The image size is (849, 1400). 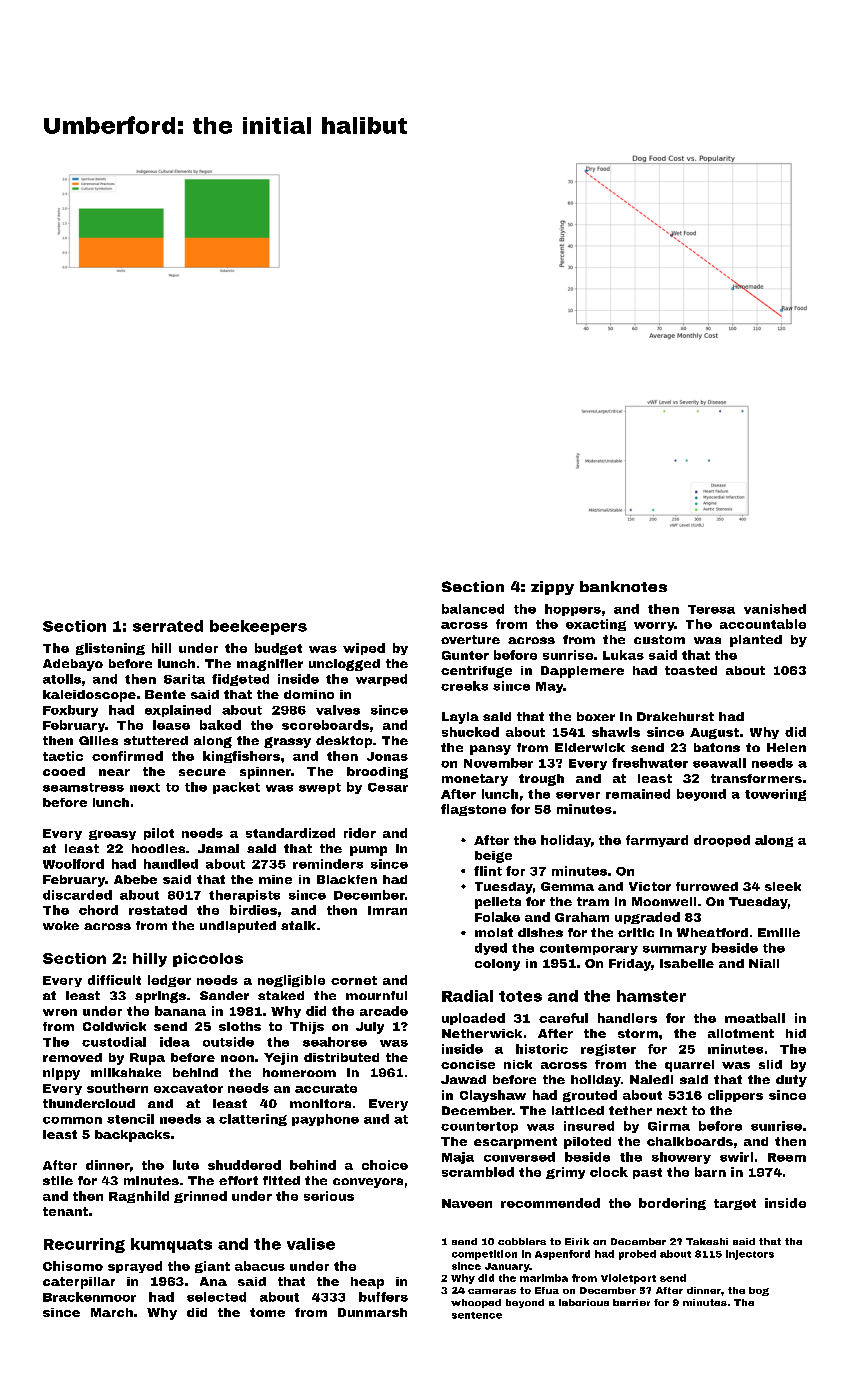 What do you see at coordinates (473, 609) in the screenshot?
I see `balanced` at bounding box center [473, 609].
